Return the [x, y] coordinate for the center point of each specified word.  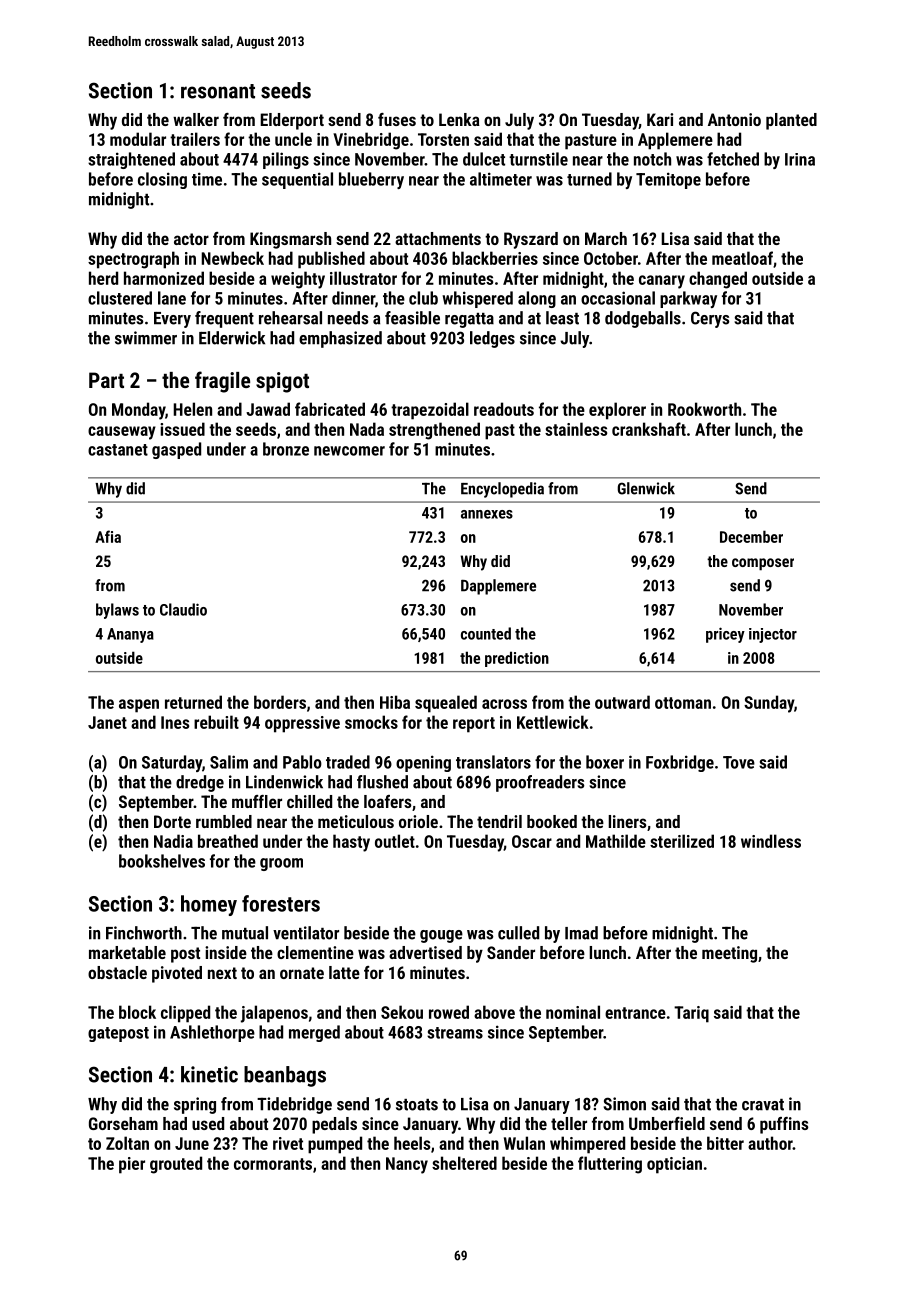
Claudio [183, 609]
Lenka [459, 119]
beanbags [285, 1076]
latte [344, 972]
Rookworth [704, 409]
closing [162, 180]
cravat [763, 1105]
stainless [576, 429]
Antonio [734, 119]
